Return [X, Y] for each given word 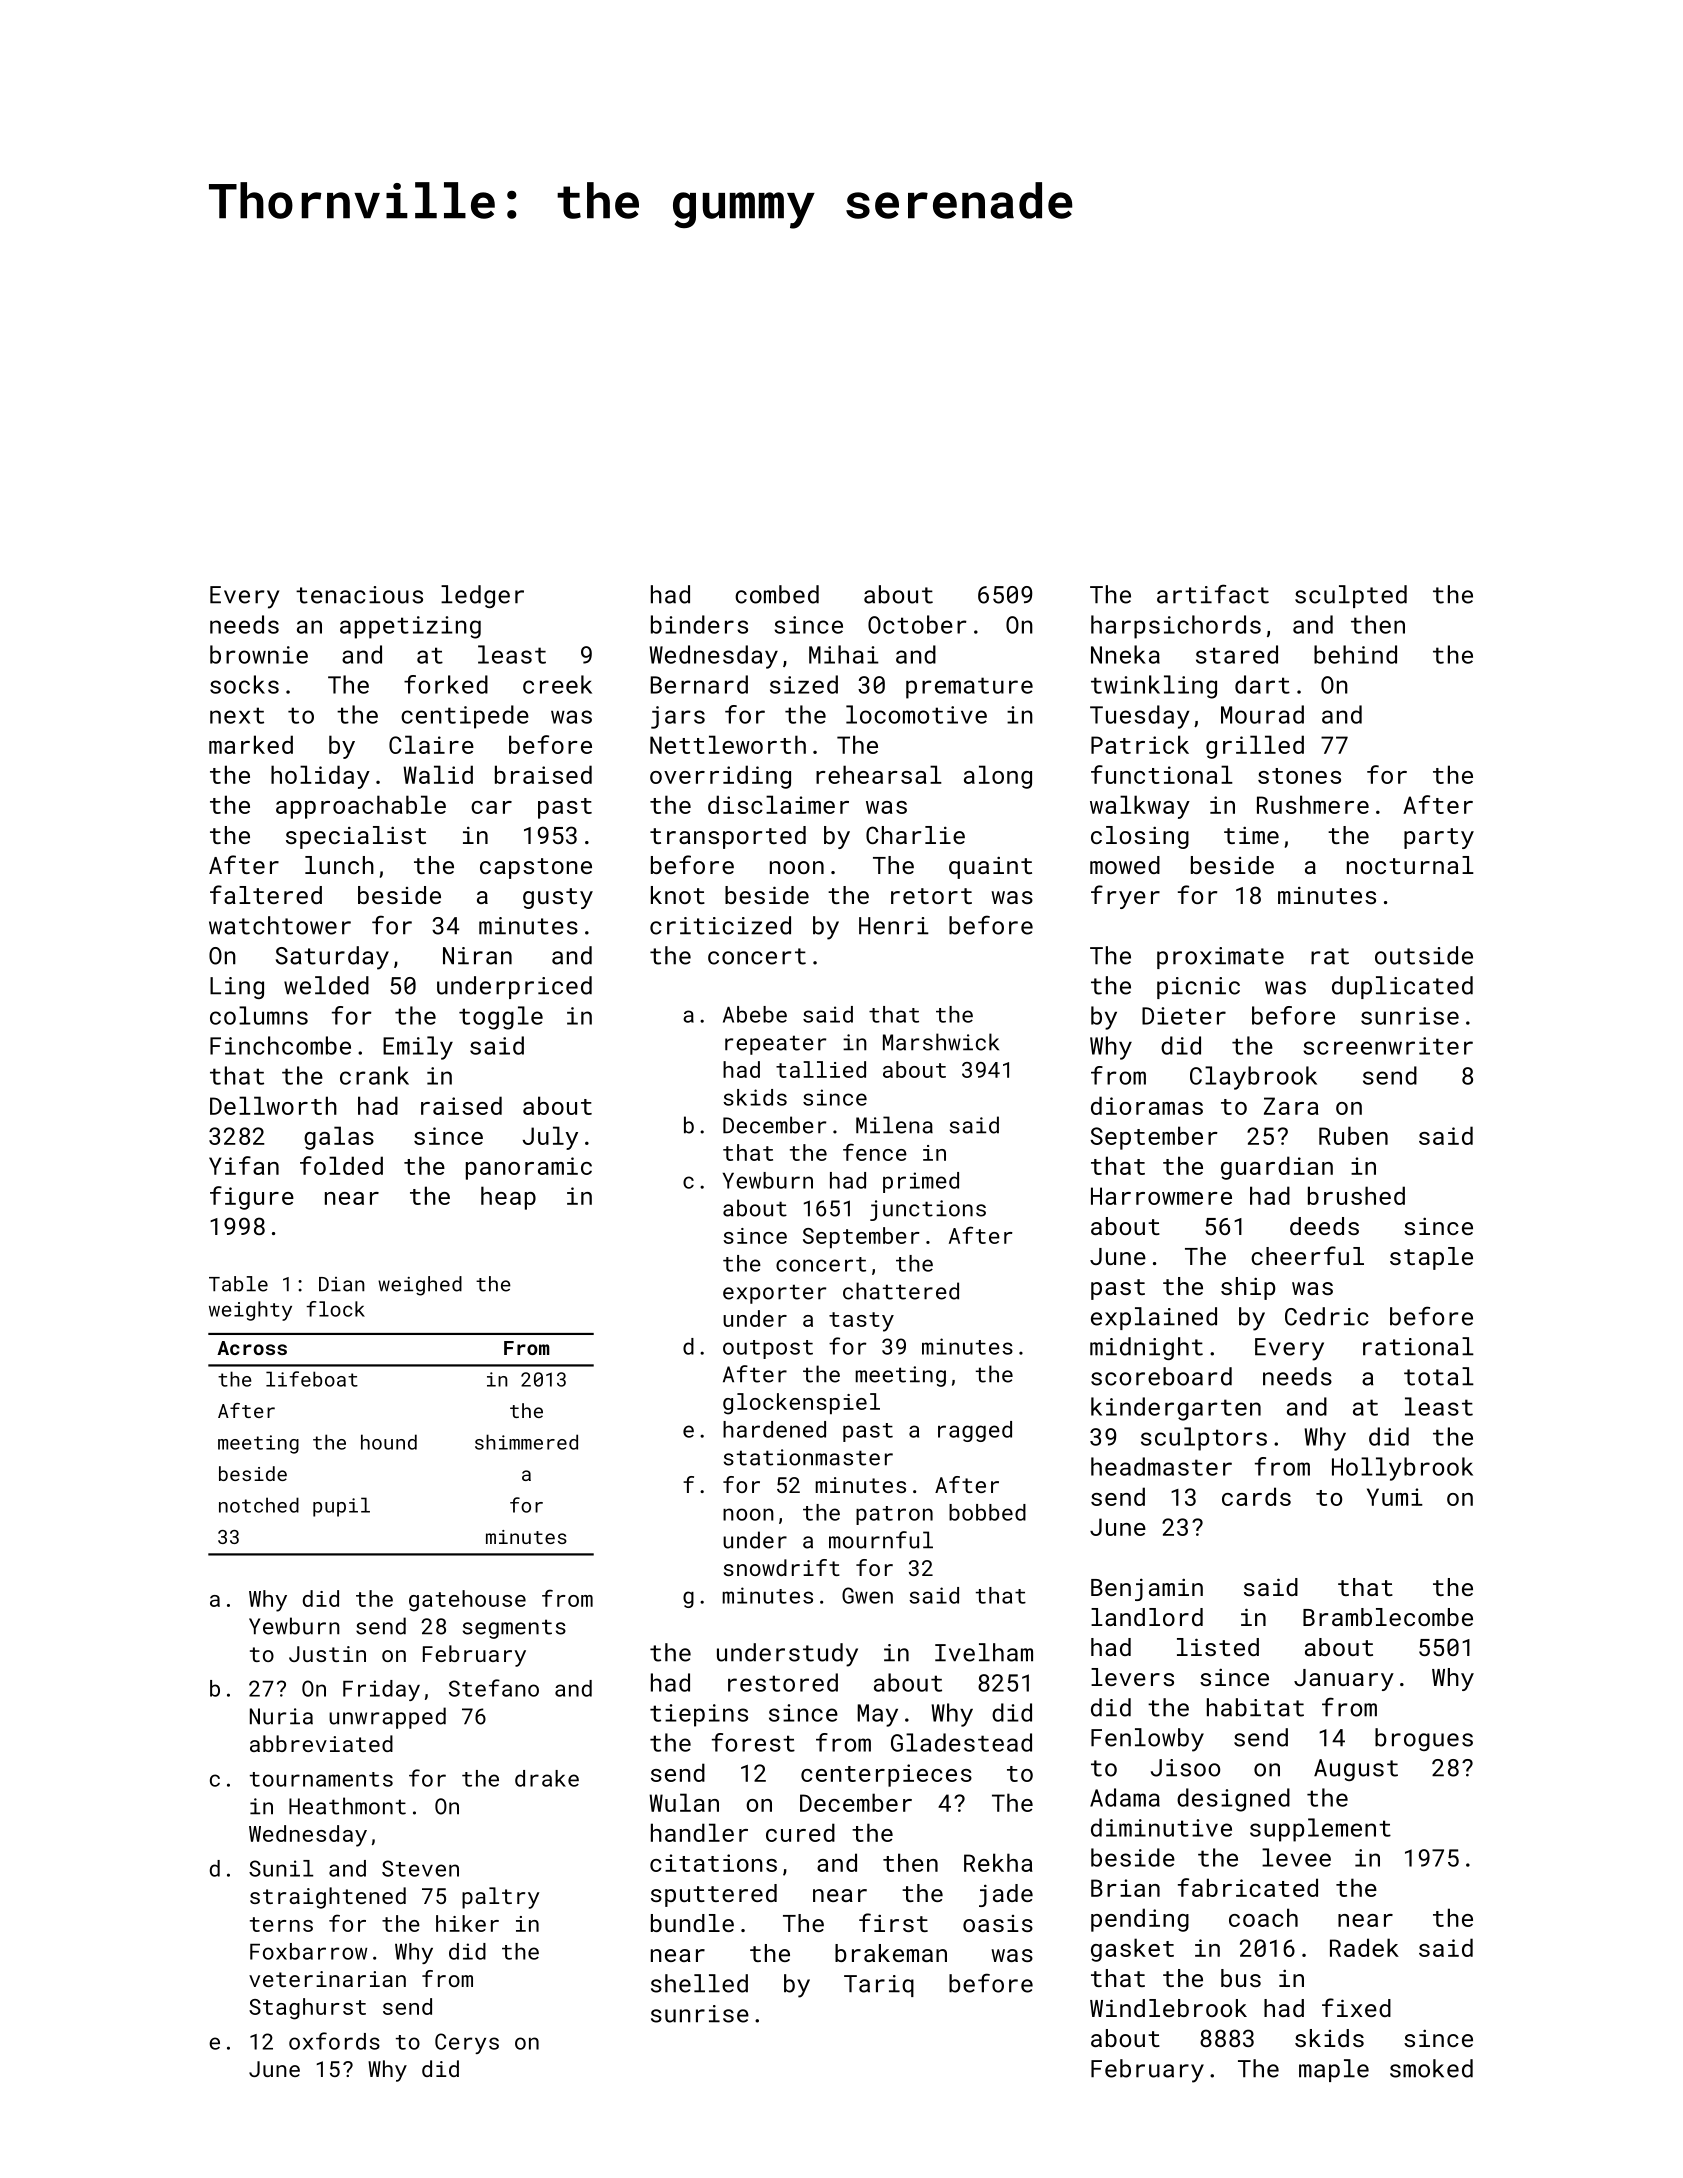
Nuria [281, 1716]
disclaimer [778, 804]
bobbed [987, 1512]
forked [446, 684]
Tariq [879, 1986]
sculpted [1351, 596]
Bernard [699, 684]
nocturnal [1410, 865]
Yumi [1395, 1497]
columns [259, 1015]
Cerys [467, 2043]
